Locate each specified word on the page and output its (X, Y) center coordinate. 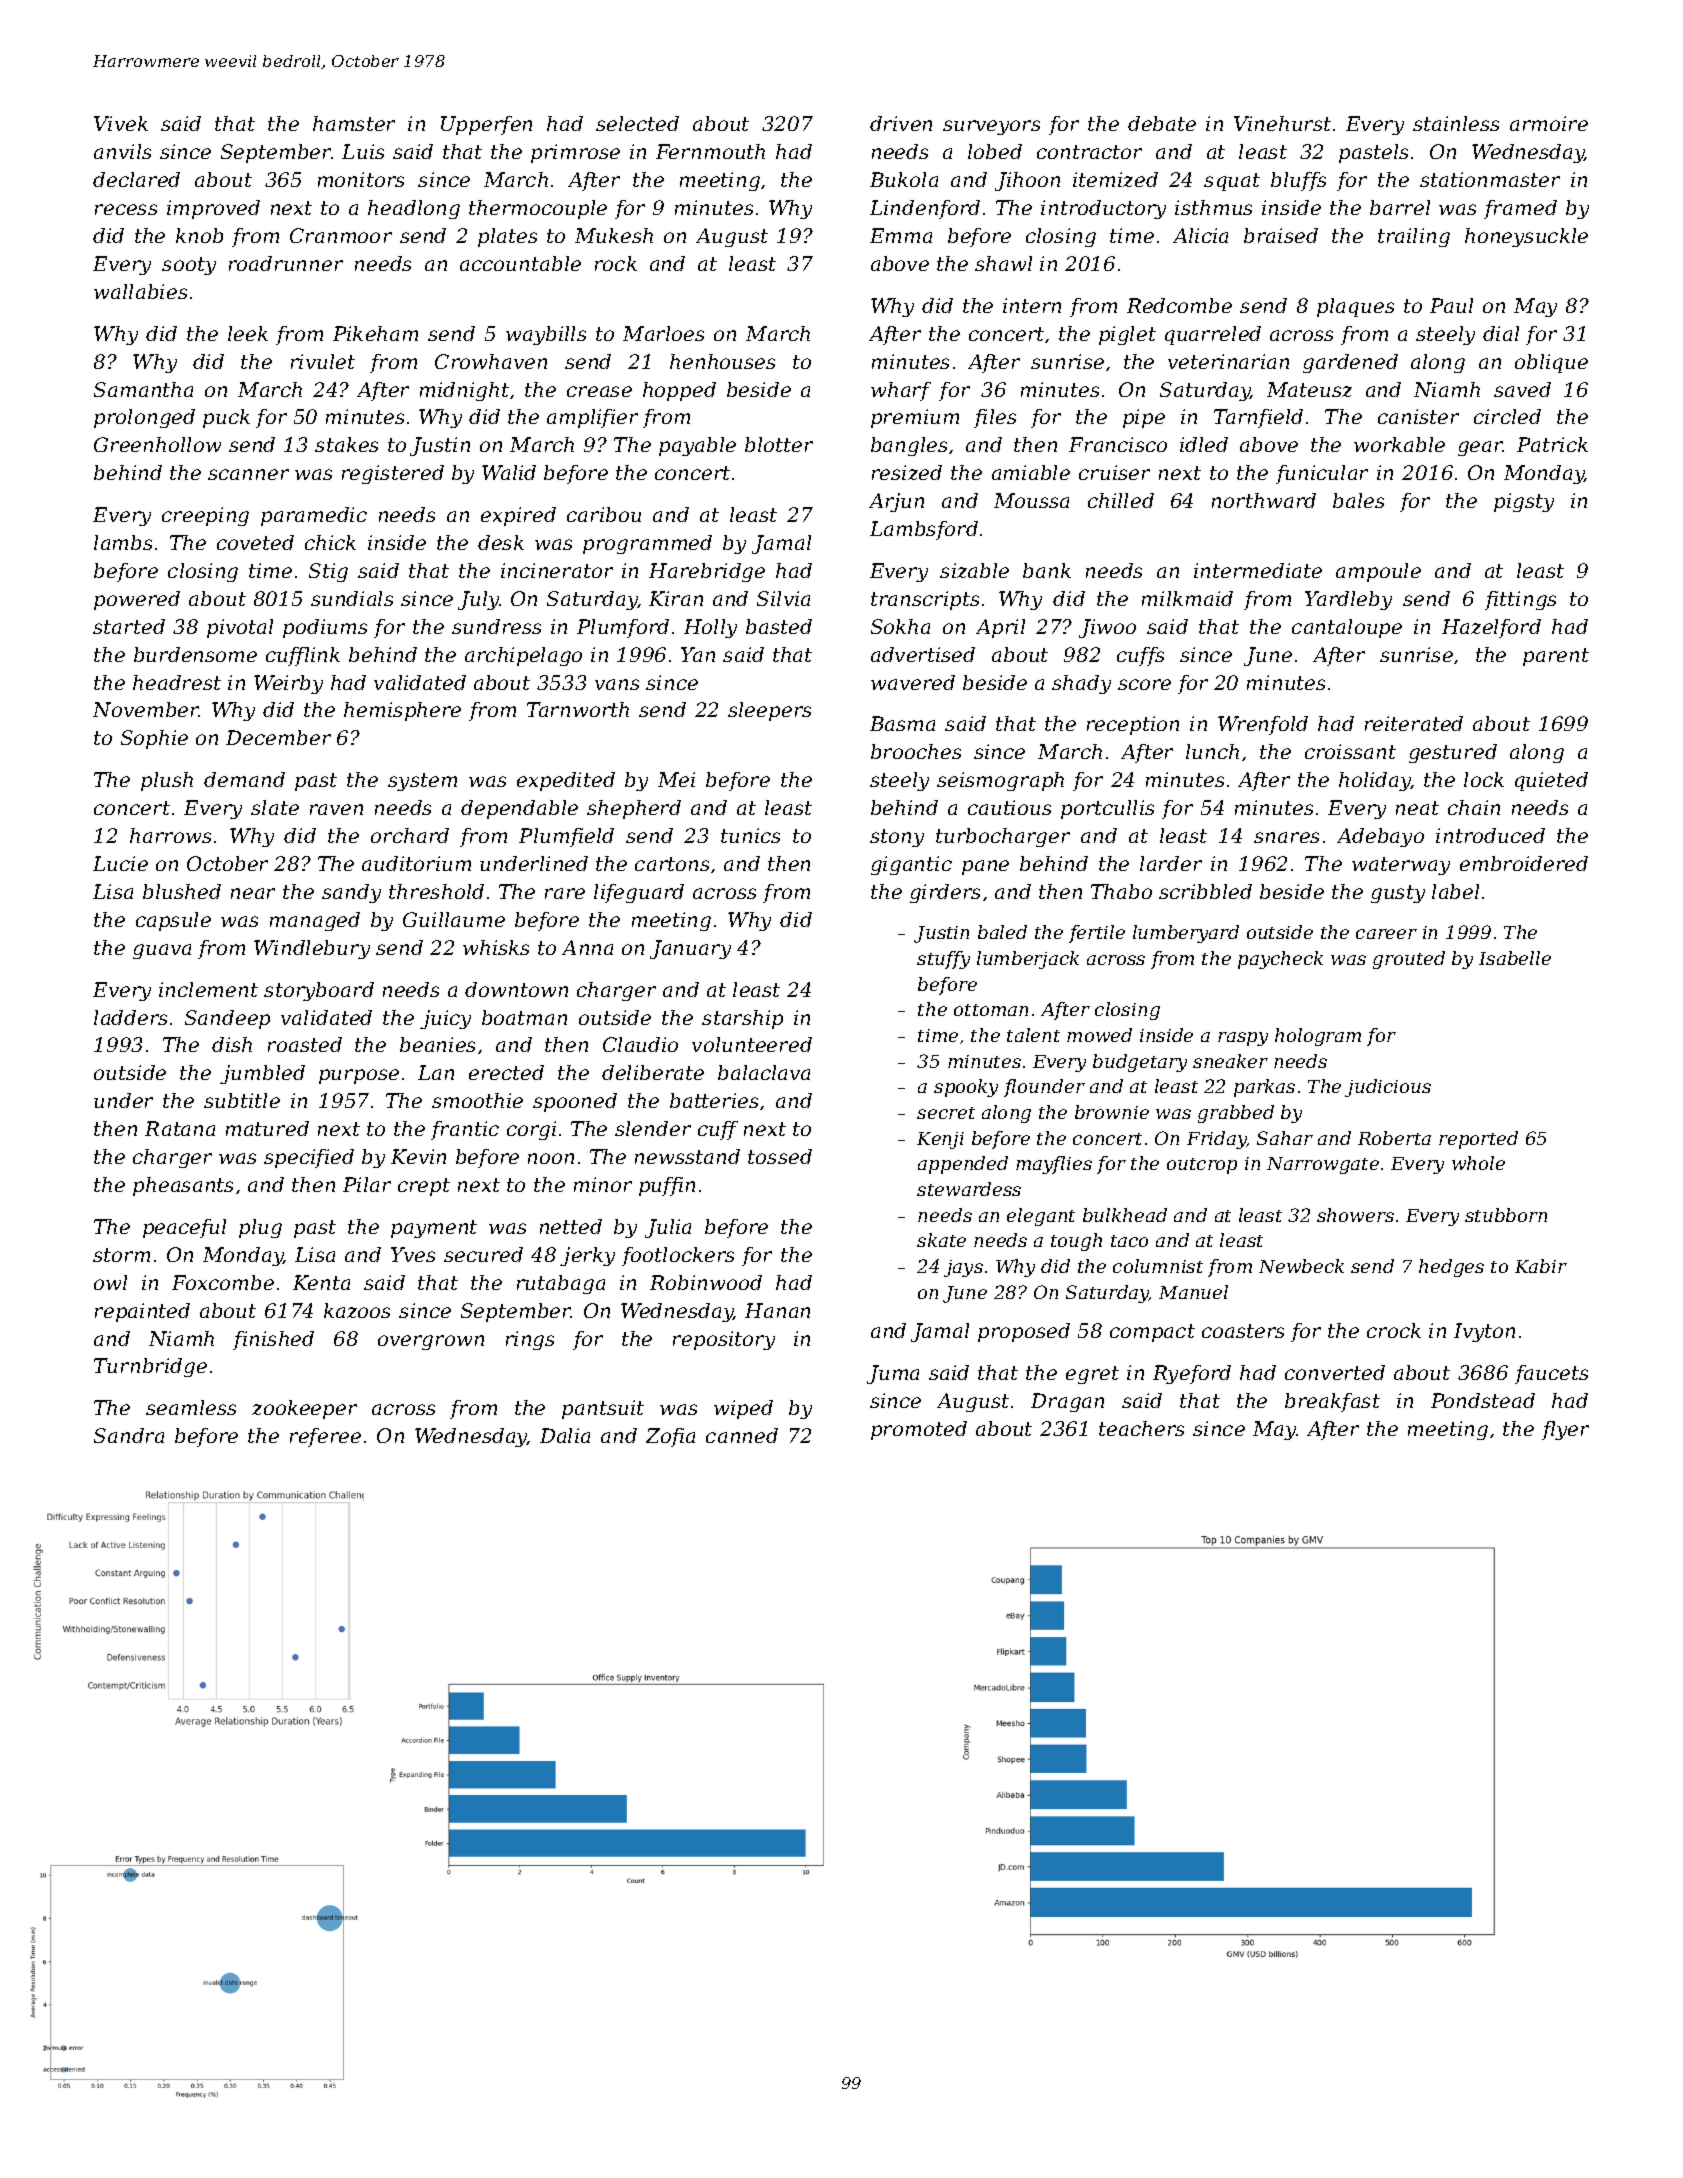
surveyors (991, 127)
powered (137, 600)
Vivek (121, 123)
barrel (1400, 207)
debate (1162, 123)
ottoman (991, 1010)
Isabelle (1515, 958)
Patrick (1552, 444)
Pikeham (375, 333)
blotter (779, 444)
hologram (1318, 1037)
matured (267, 1128)
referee (325, 1437)
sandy (351, 893)
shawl (1003, 263)
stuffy (943, 960)
